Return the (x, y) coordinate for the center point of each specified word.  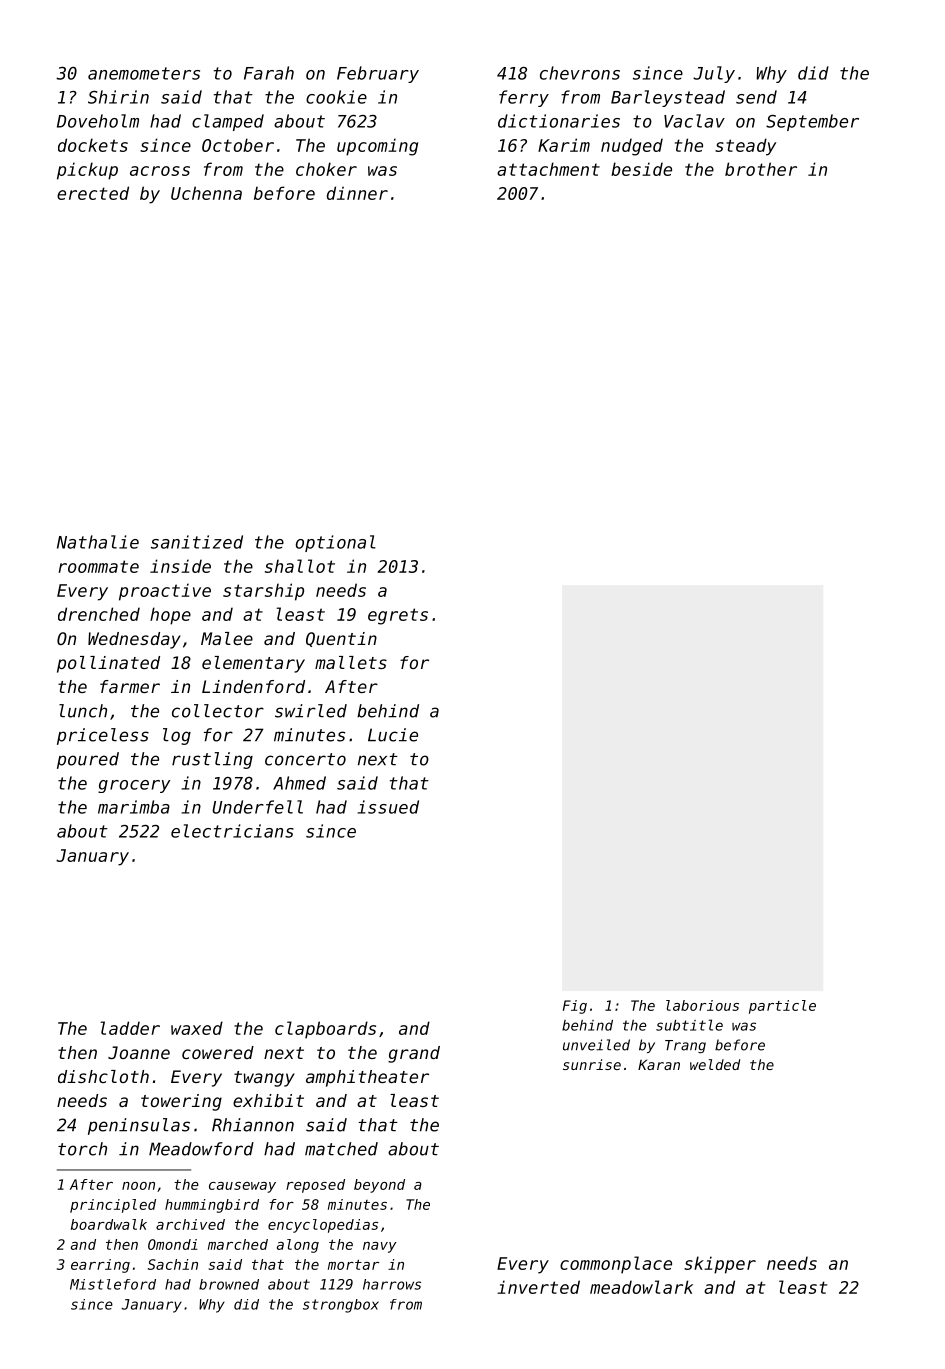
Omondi (173, 1244)
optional (336, 543)
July (714, 74)
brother (761, 169)
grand (414, 1054)
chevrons (580, 73)
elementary (253, 664)
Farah (269, 73)
